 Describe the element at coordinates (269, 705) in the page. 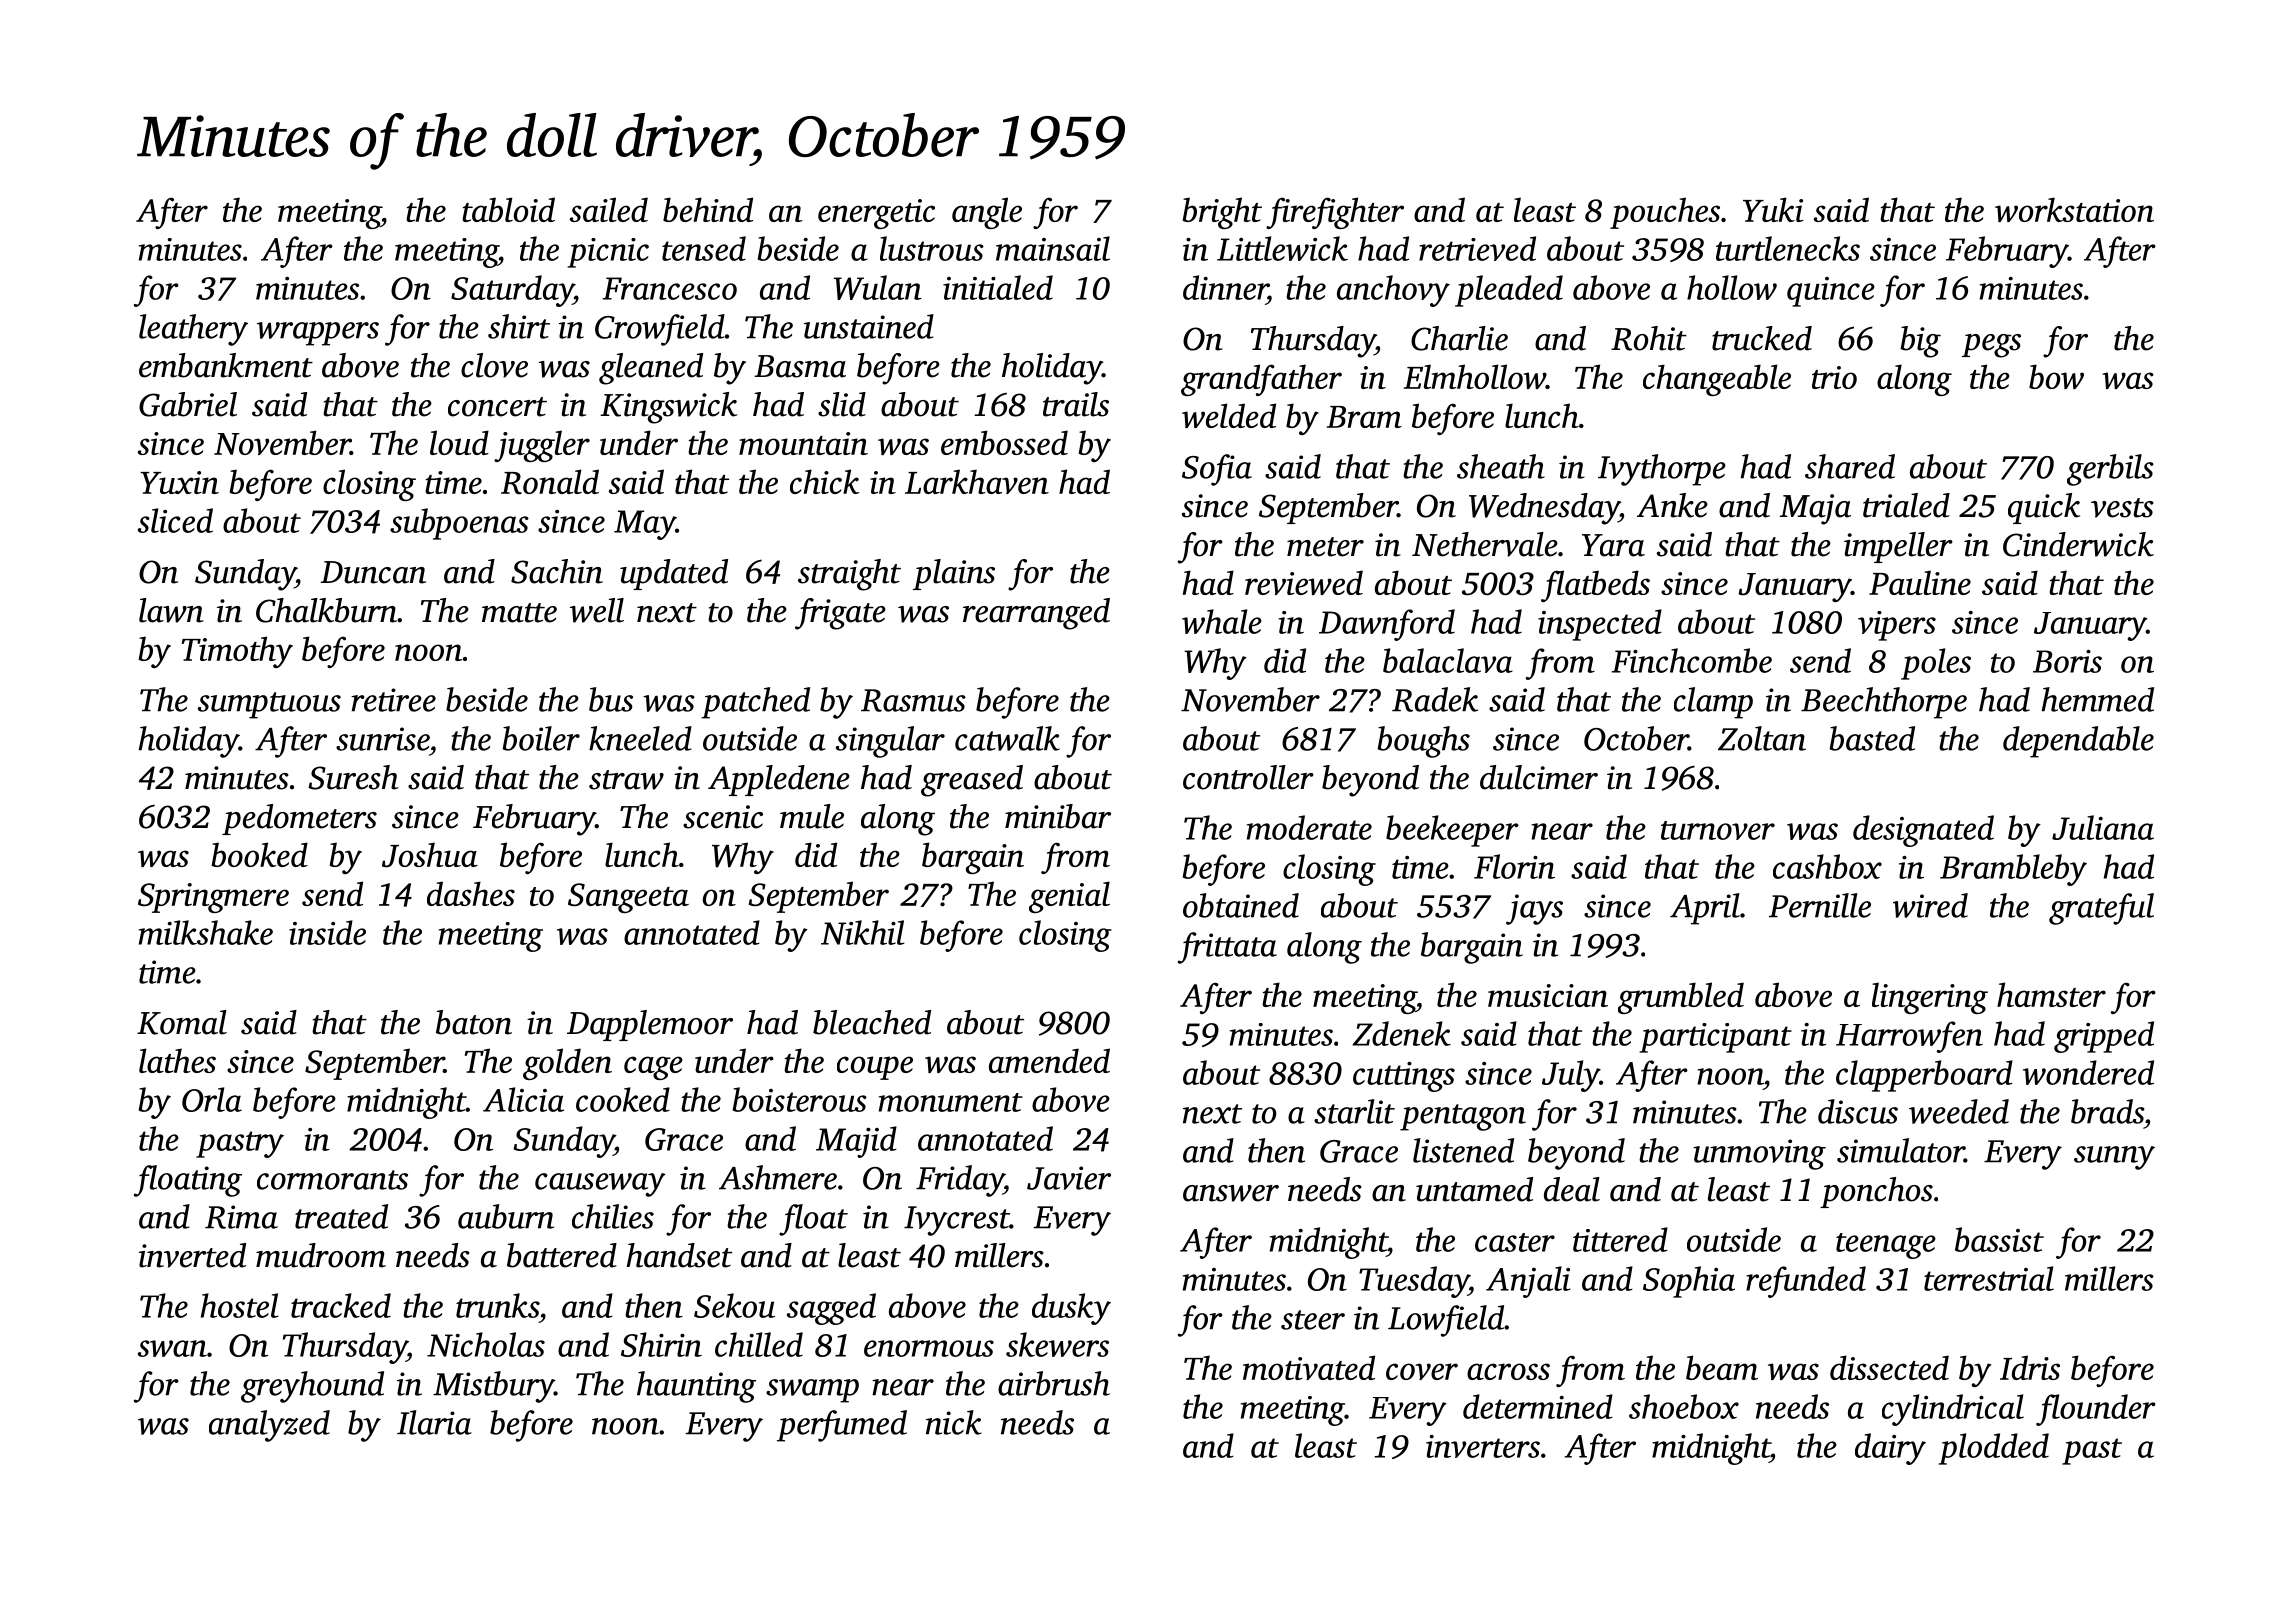

I see `sumptuous` at that location.
